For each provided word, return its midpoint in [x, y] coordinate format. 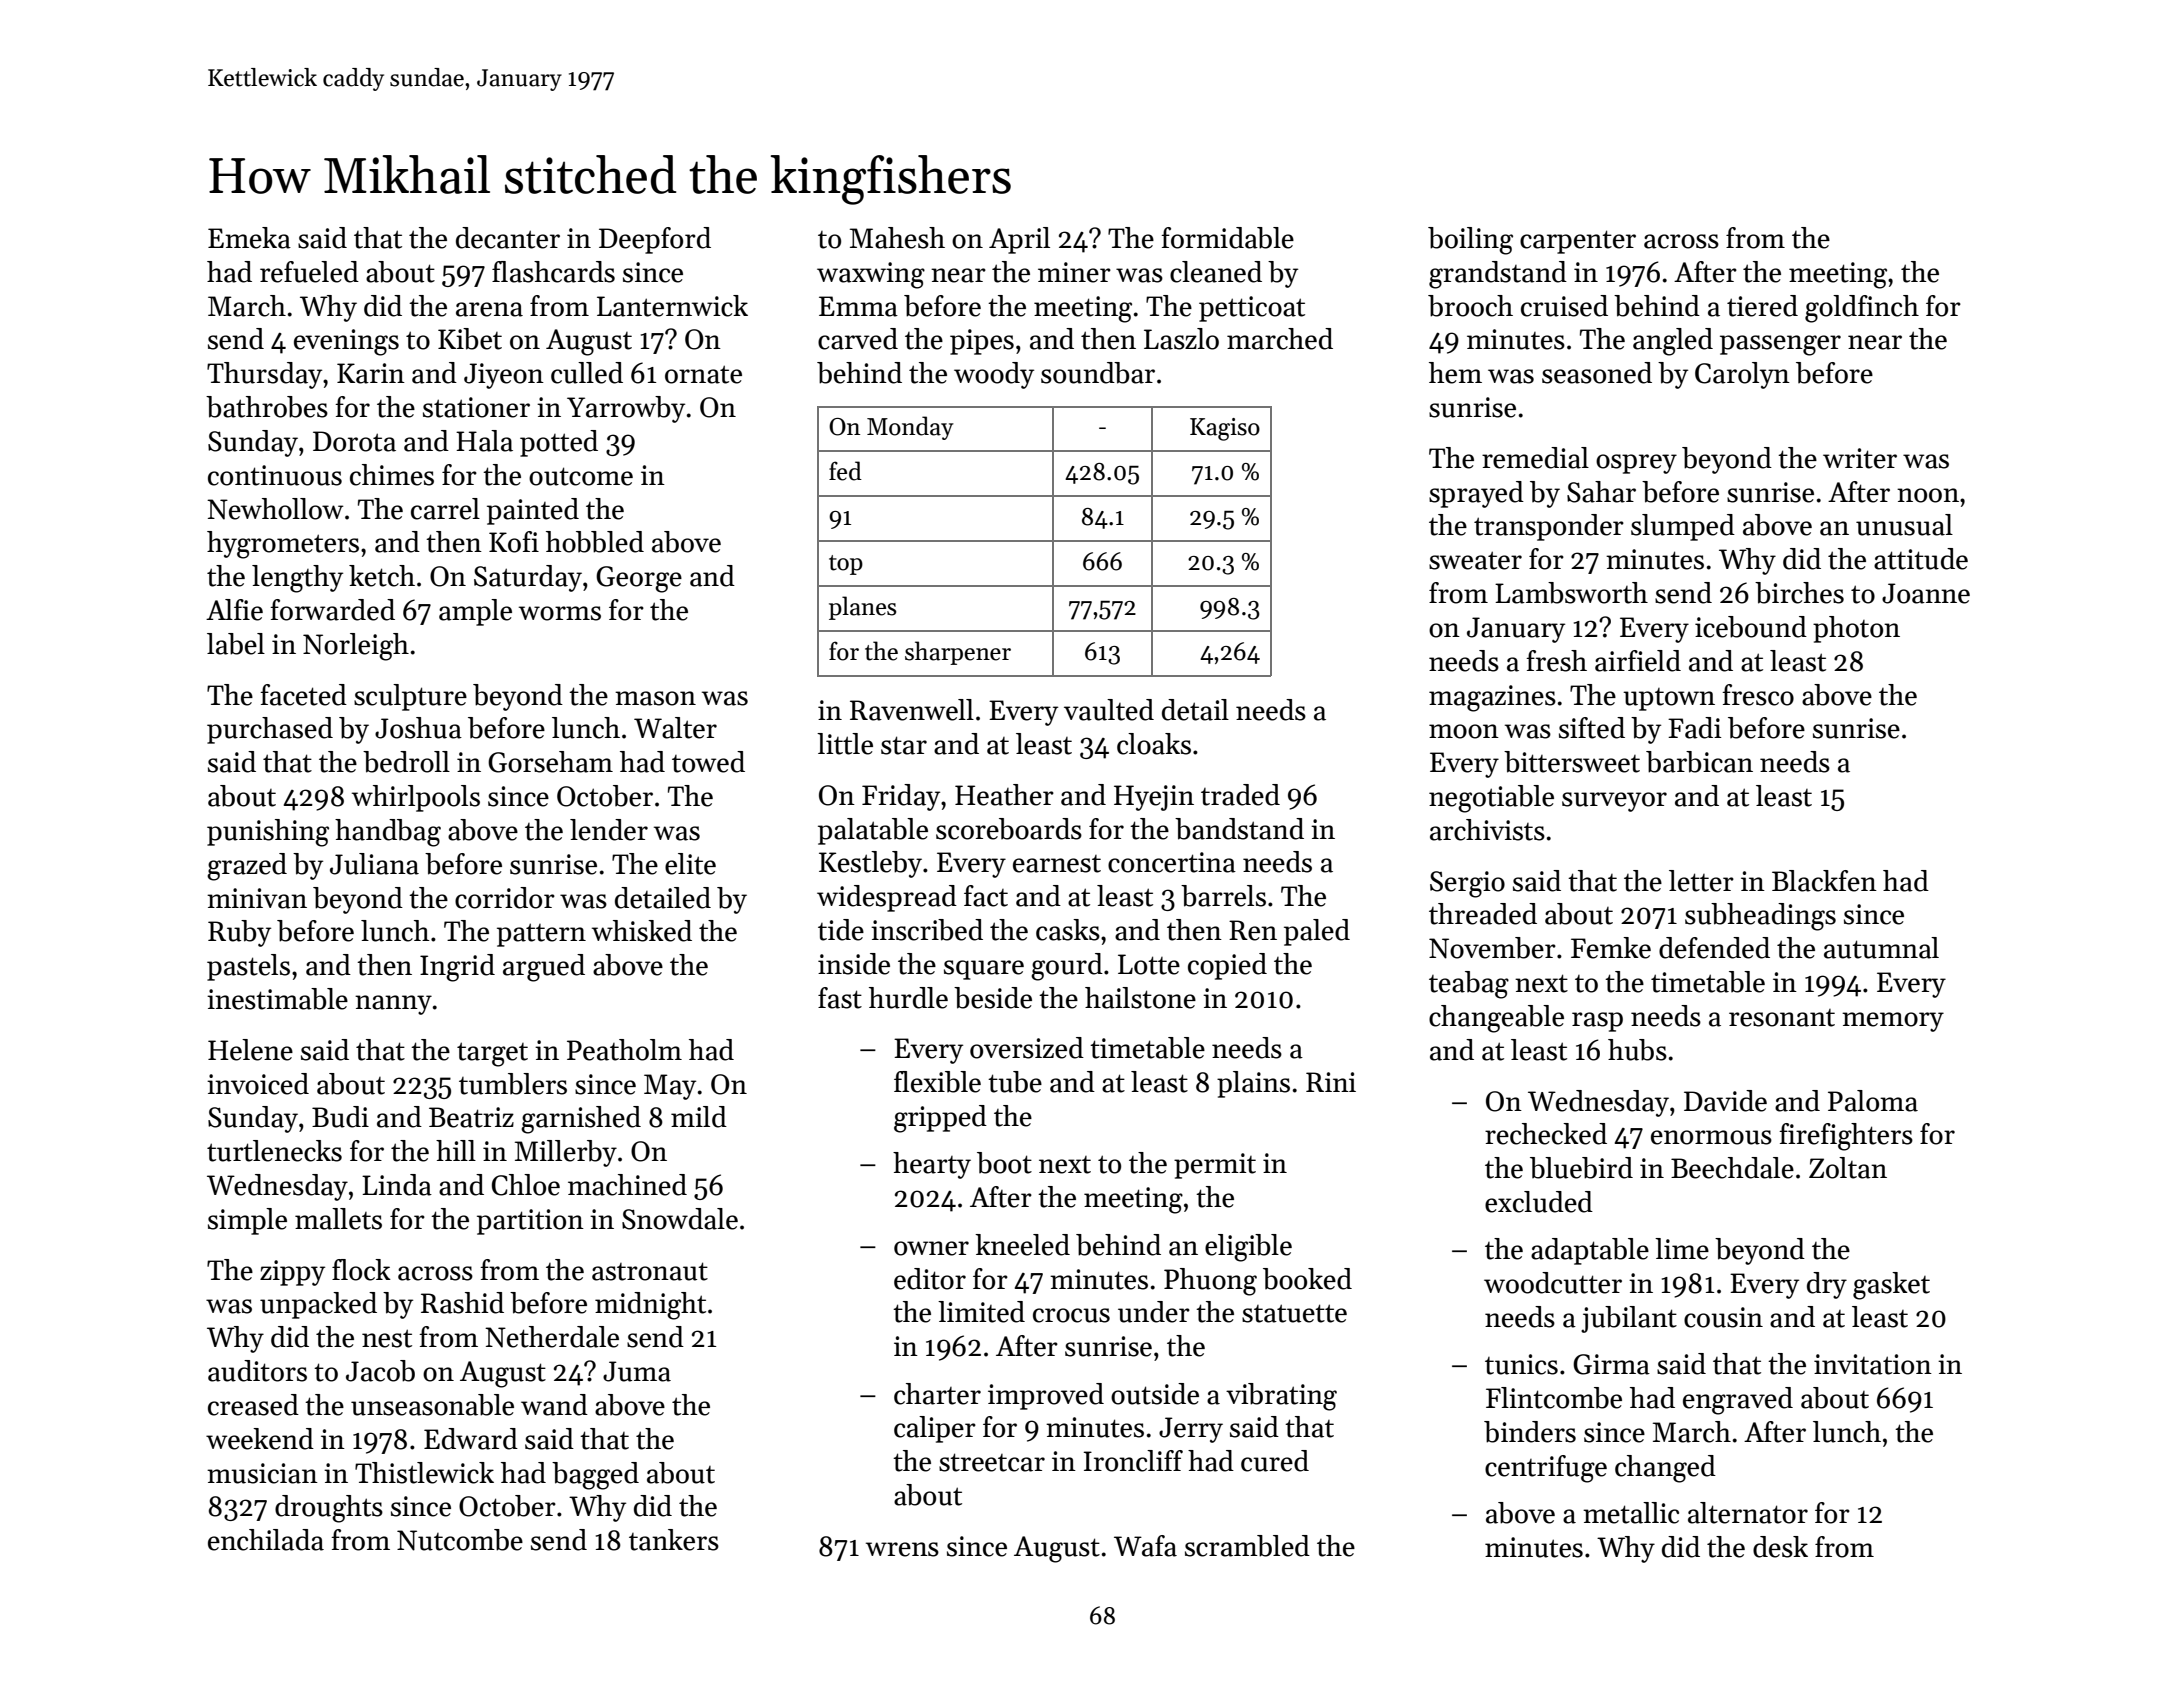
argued [544, 968]
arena [489, 309]
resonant [1782, 1018]
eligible [1248, 1248]
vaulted [1109, 710]
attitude [1921, 559]
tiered [1762, 306]
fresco [1758, 695]
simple [247, 1221]
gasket [1891, 1286]
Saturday [528, 578]
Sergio [1467, 884]
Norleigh [356, 647]
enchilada [266, 1540]
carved [858, 339]
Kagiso [1225, 429]
